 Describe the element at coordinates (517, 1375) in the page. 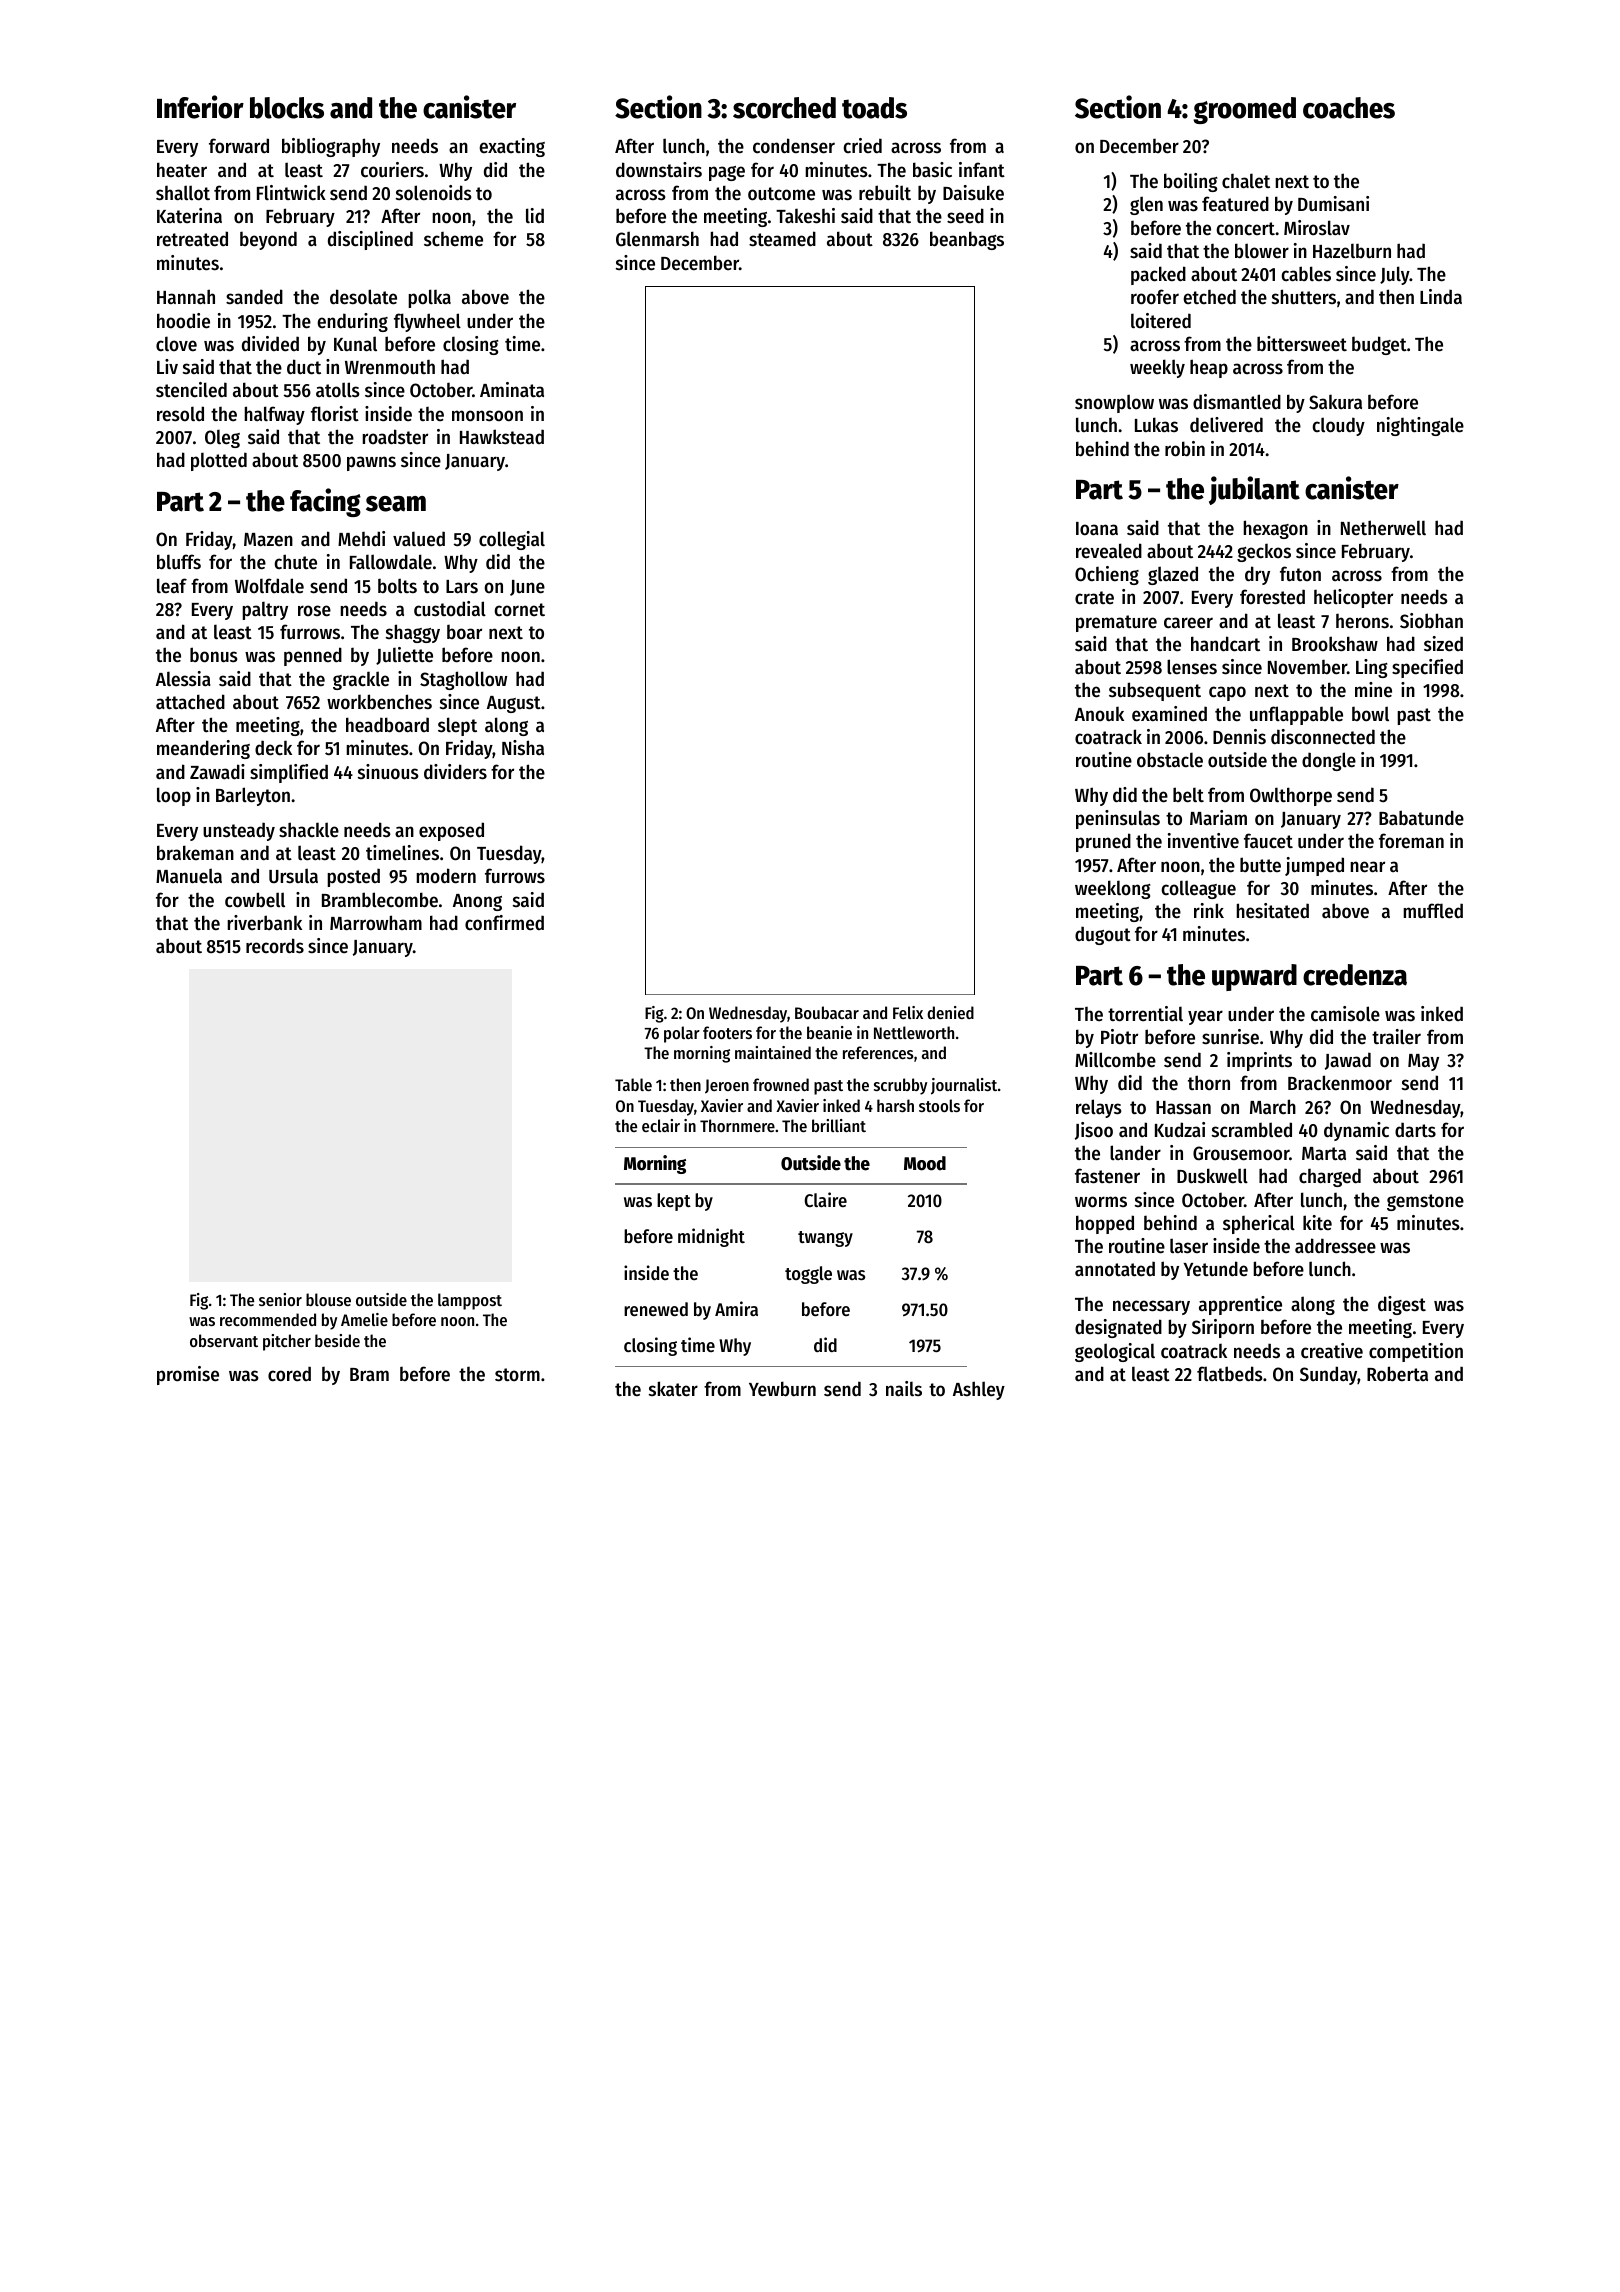

I see `storm` at that location.
